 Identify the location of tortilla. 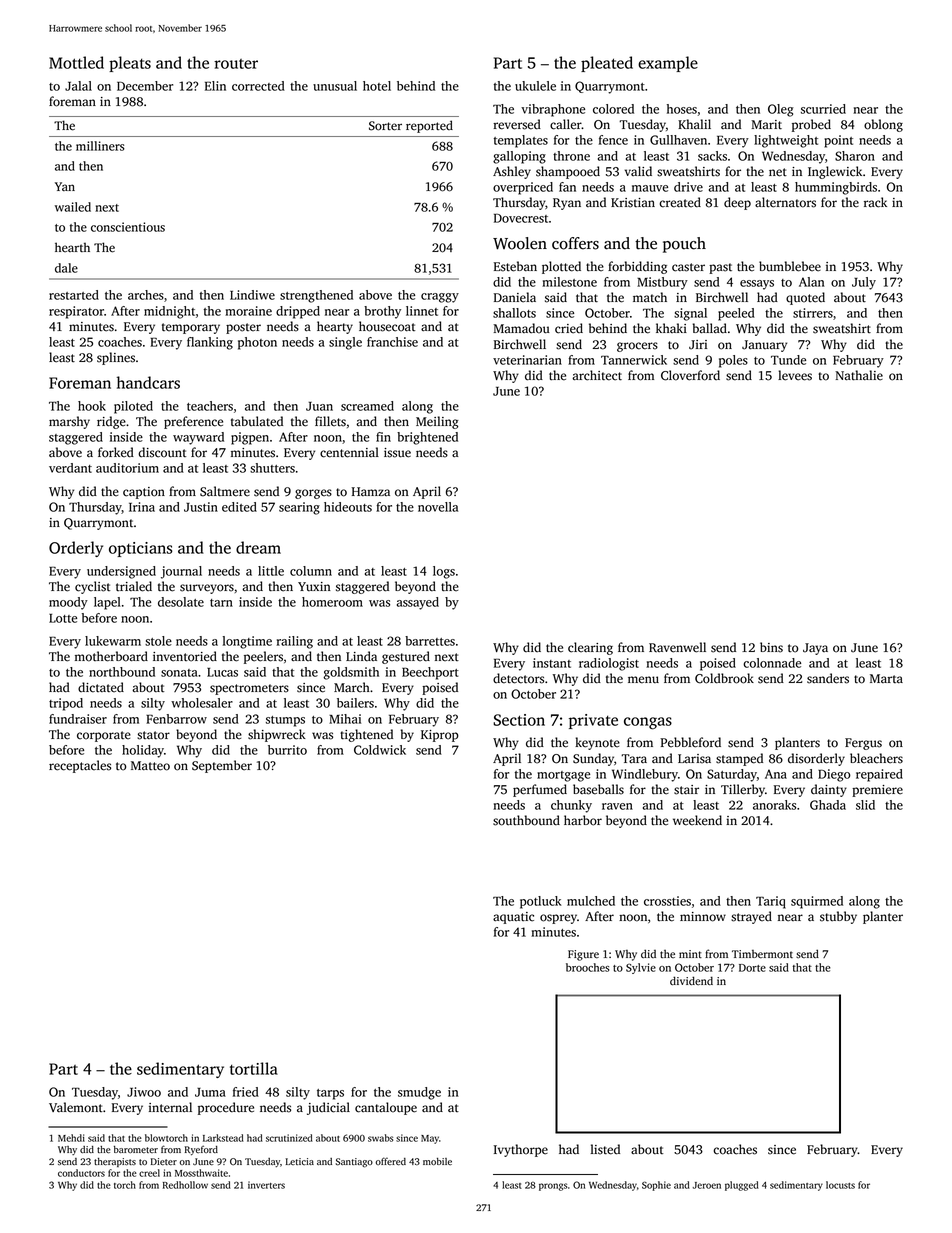
(254, 1068).
